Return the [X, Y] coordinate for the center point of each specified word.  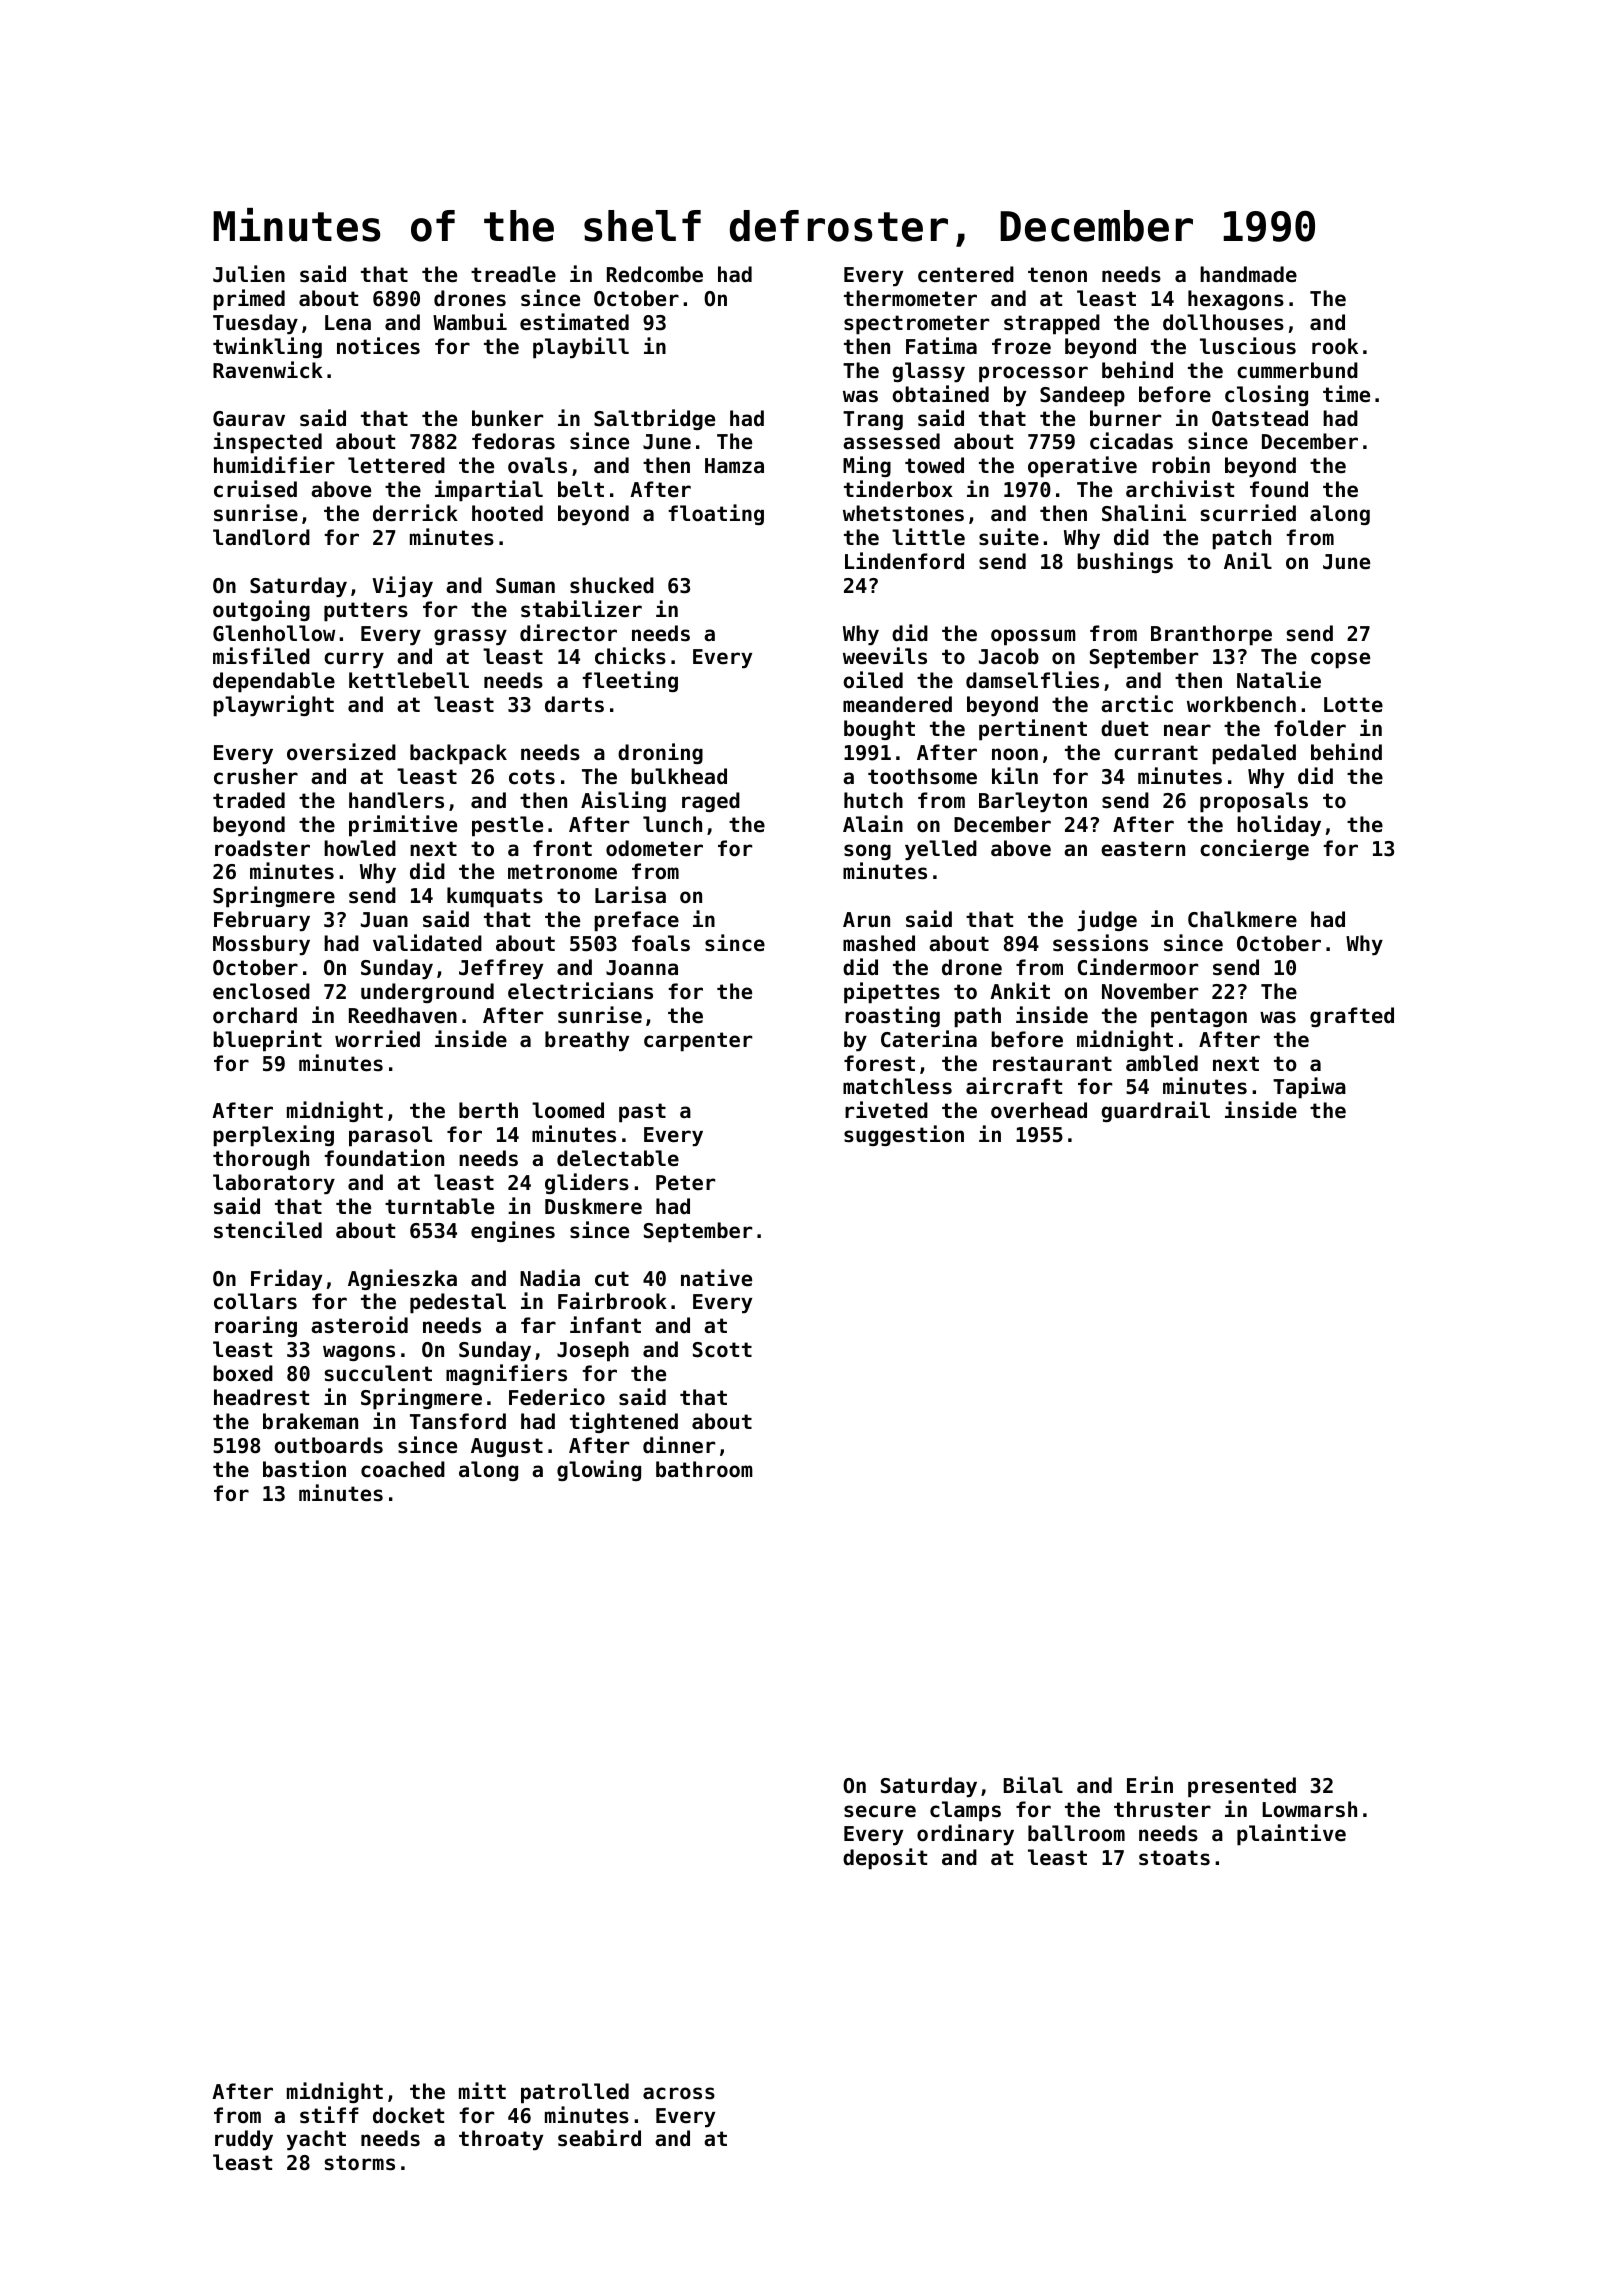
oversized [341, 752]
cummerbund [1297, 370]
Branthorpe [1211, 635]
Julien [249, 274]
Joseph [593, 1351]
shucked [612, 585]
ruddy [244, 2140]
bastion [304, 1469]
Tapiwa [1309, 1088]
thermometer [910, 298]
